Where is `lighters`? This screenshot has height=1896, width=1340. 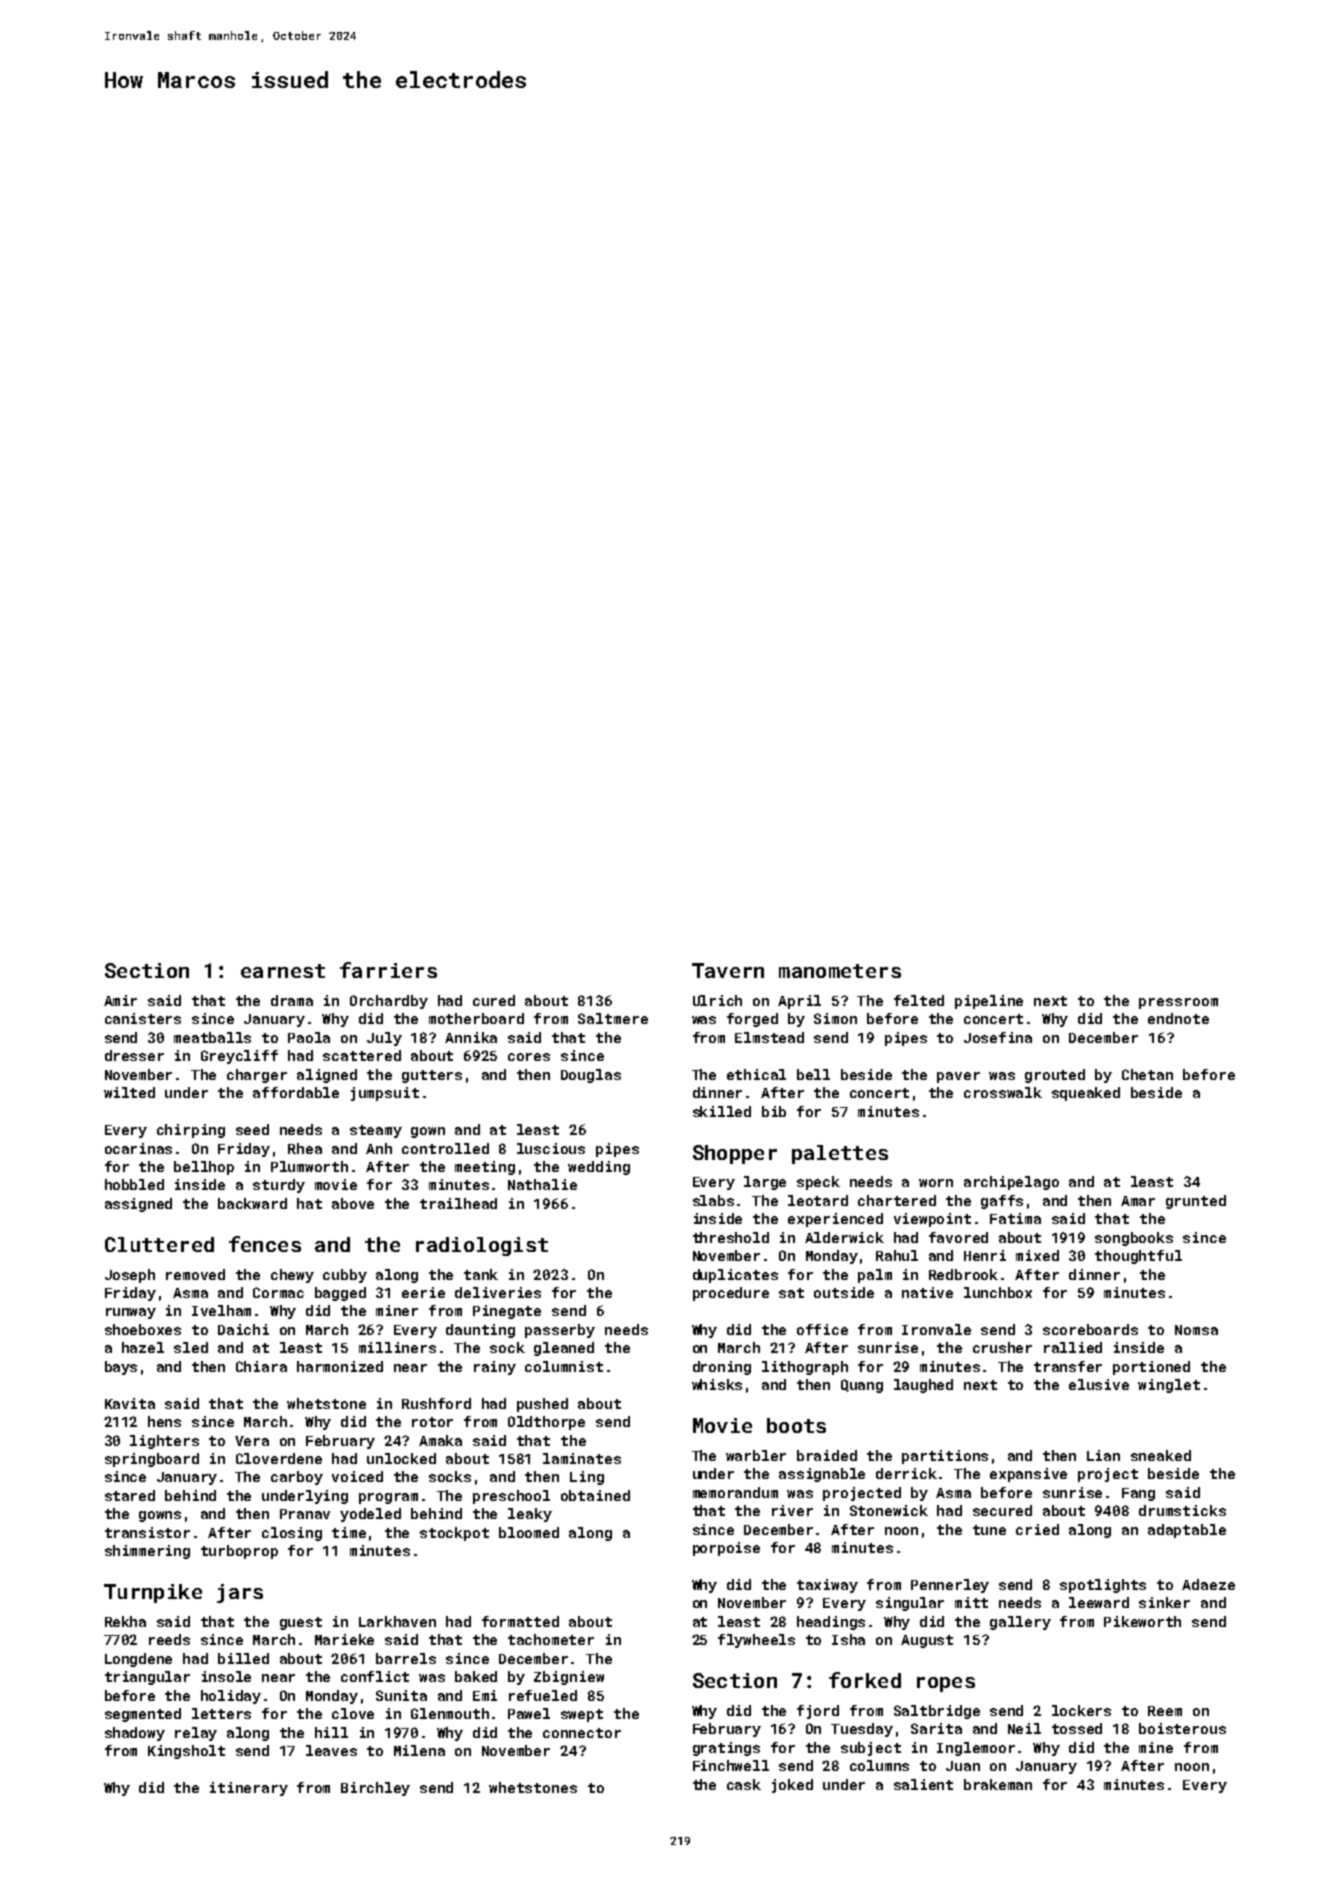
lighters is located at coordinates (164, 1442).
